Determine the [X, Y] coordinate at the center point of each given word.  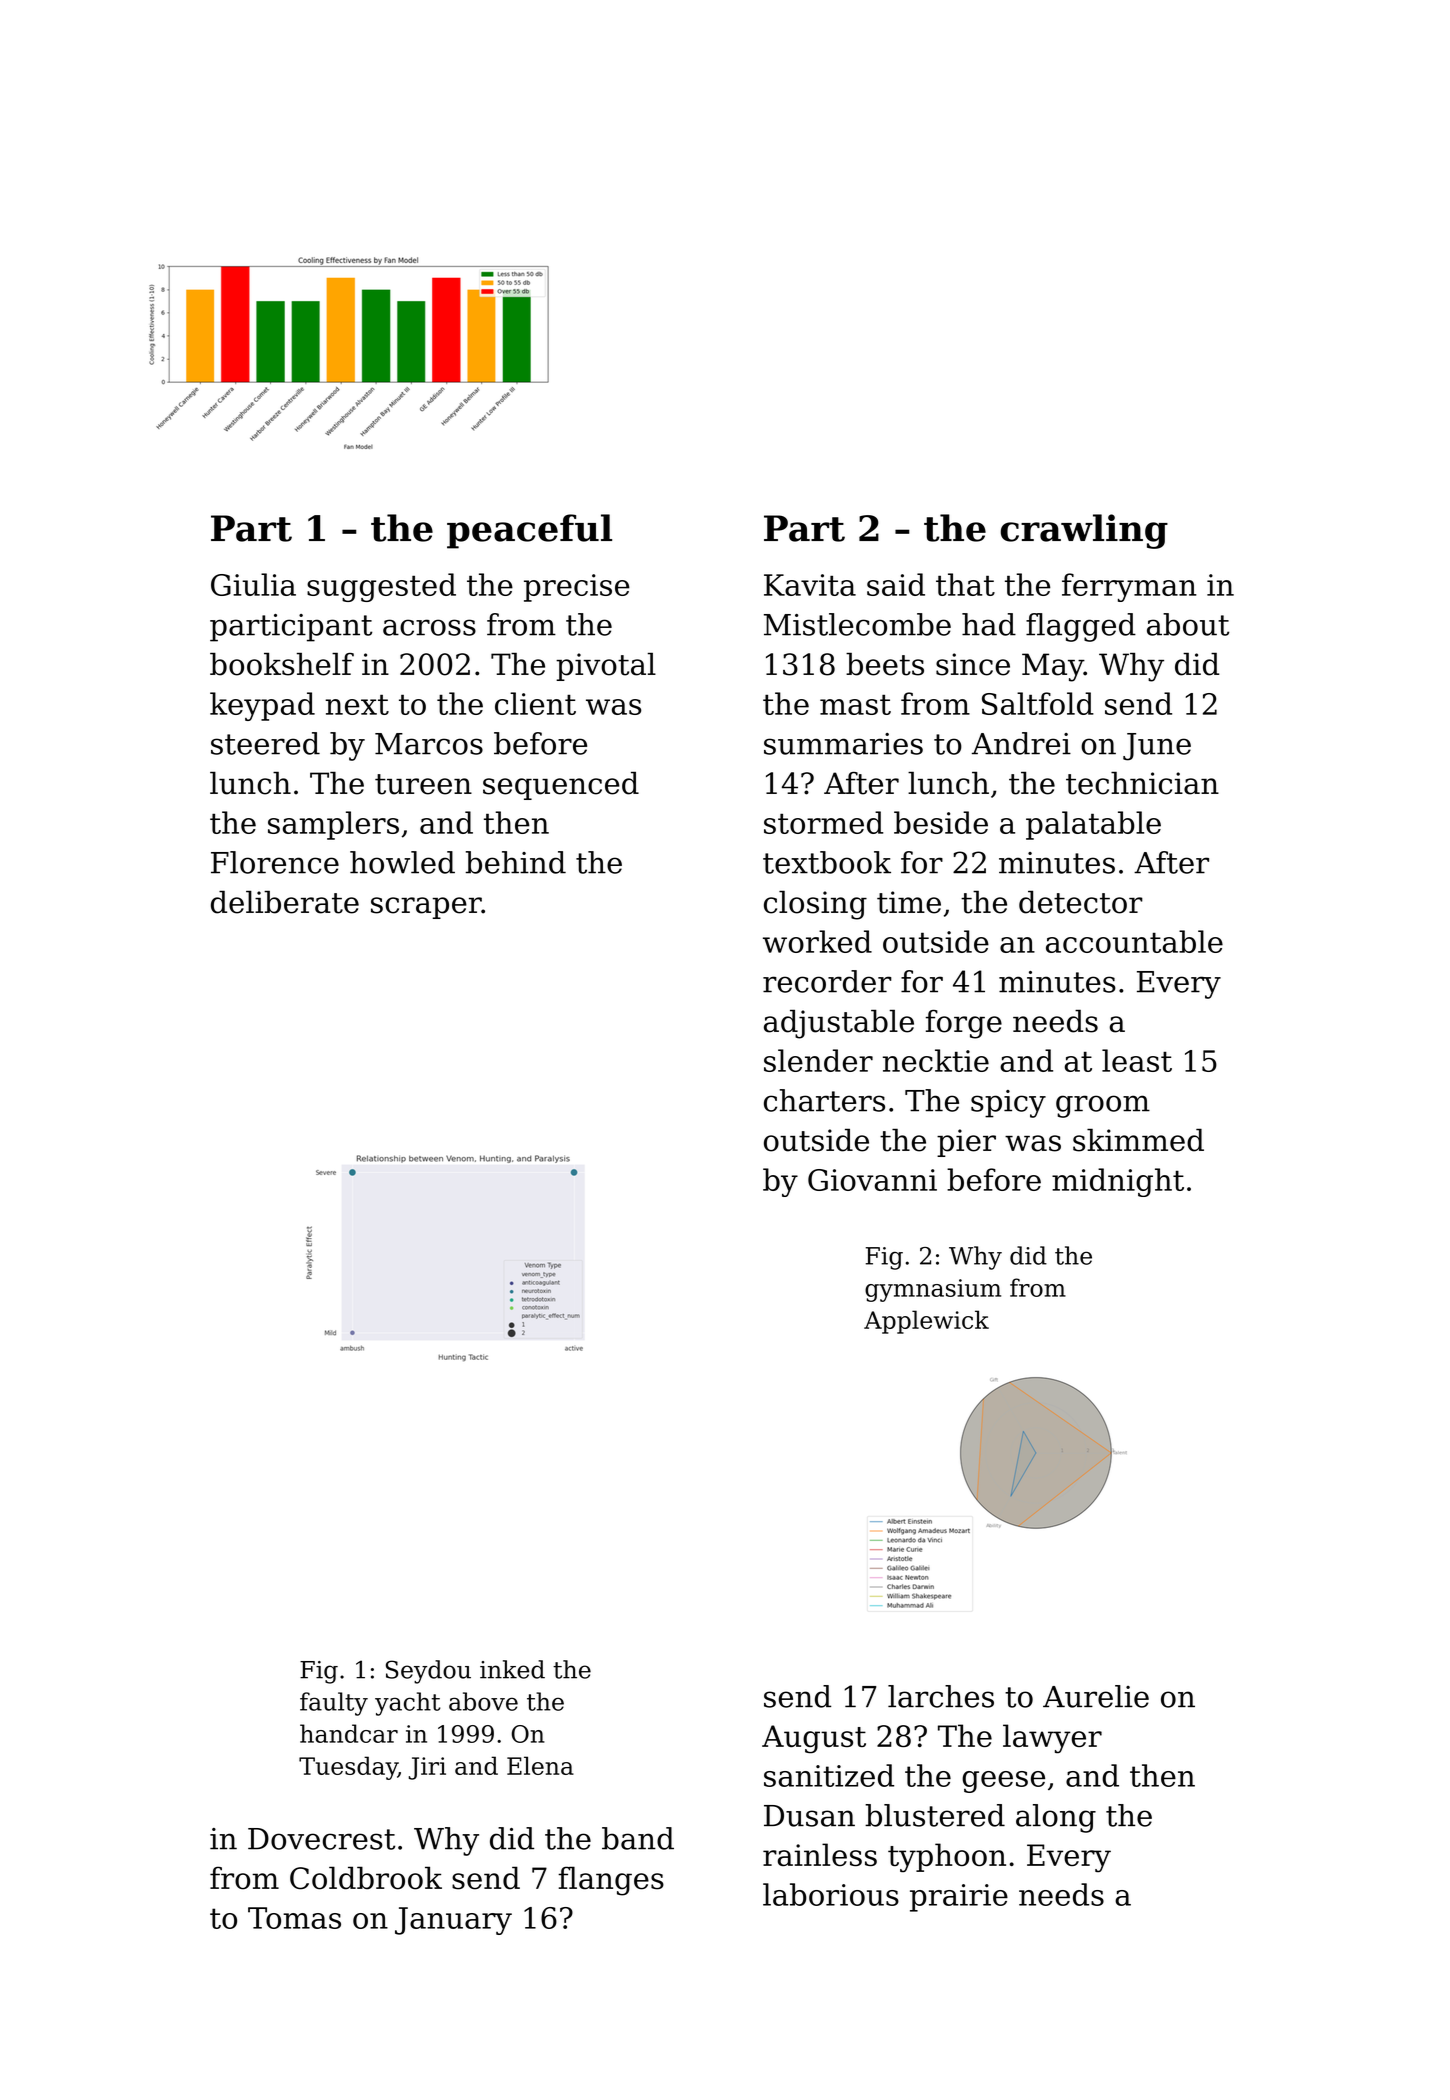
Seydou [428, 1672]
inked [512, 1669]
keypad [262, 706]
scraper [426, 908]
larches [941, 1696]
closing [815, 905]
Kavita [810, 585]
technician [1142, 783]
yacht [407, 1704]
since [973, 664]
